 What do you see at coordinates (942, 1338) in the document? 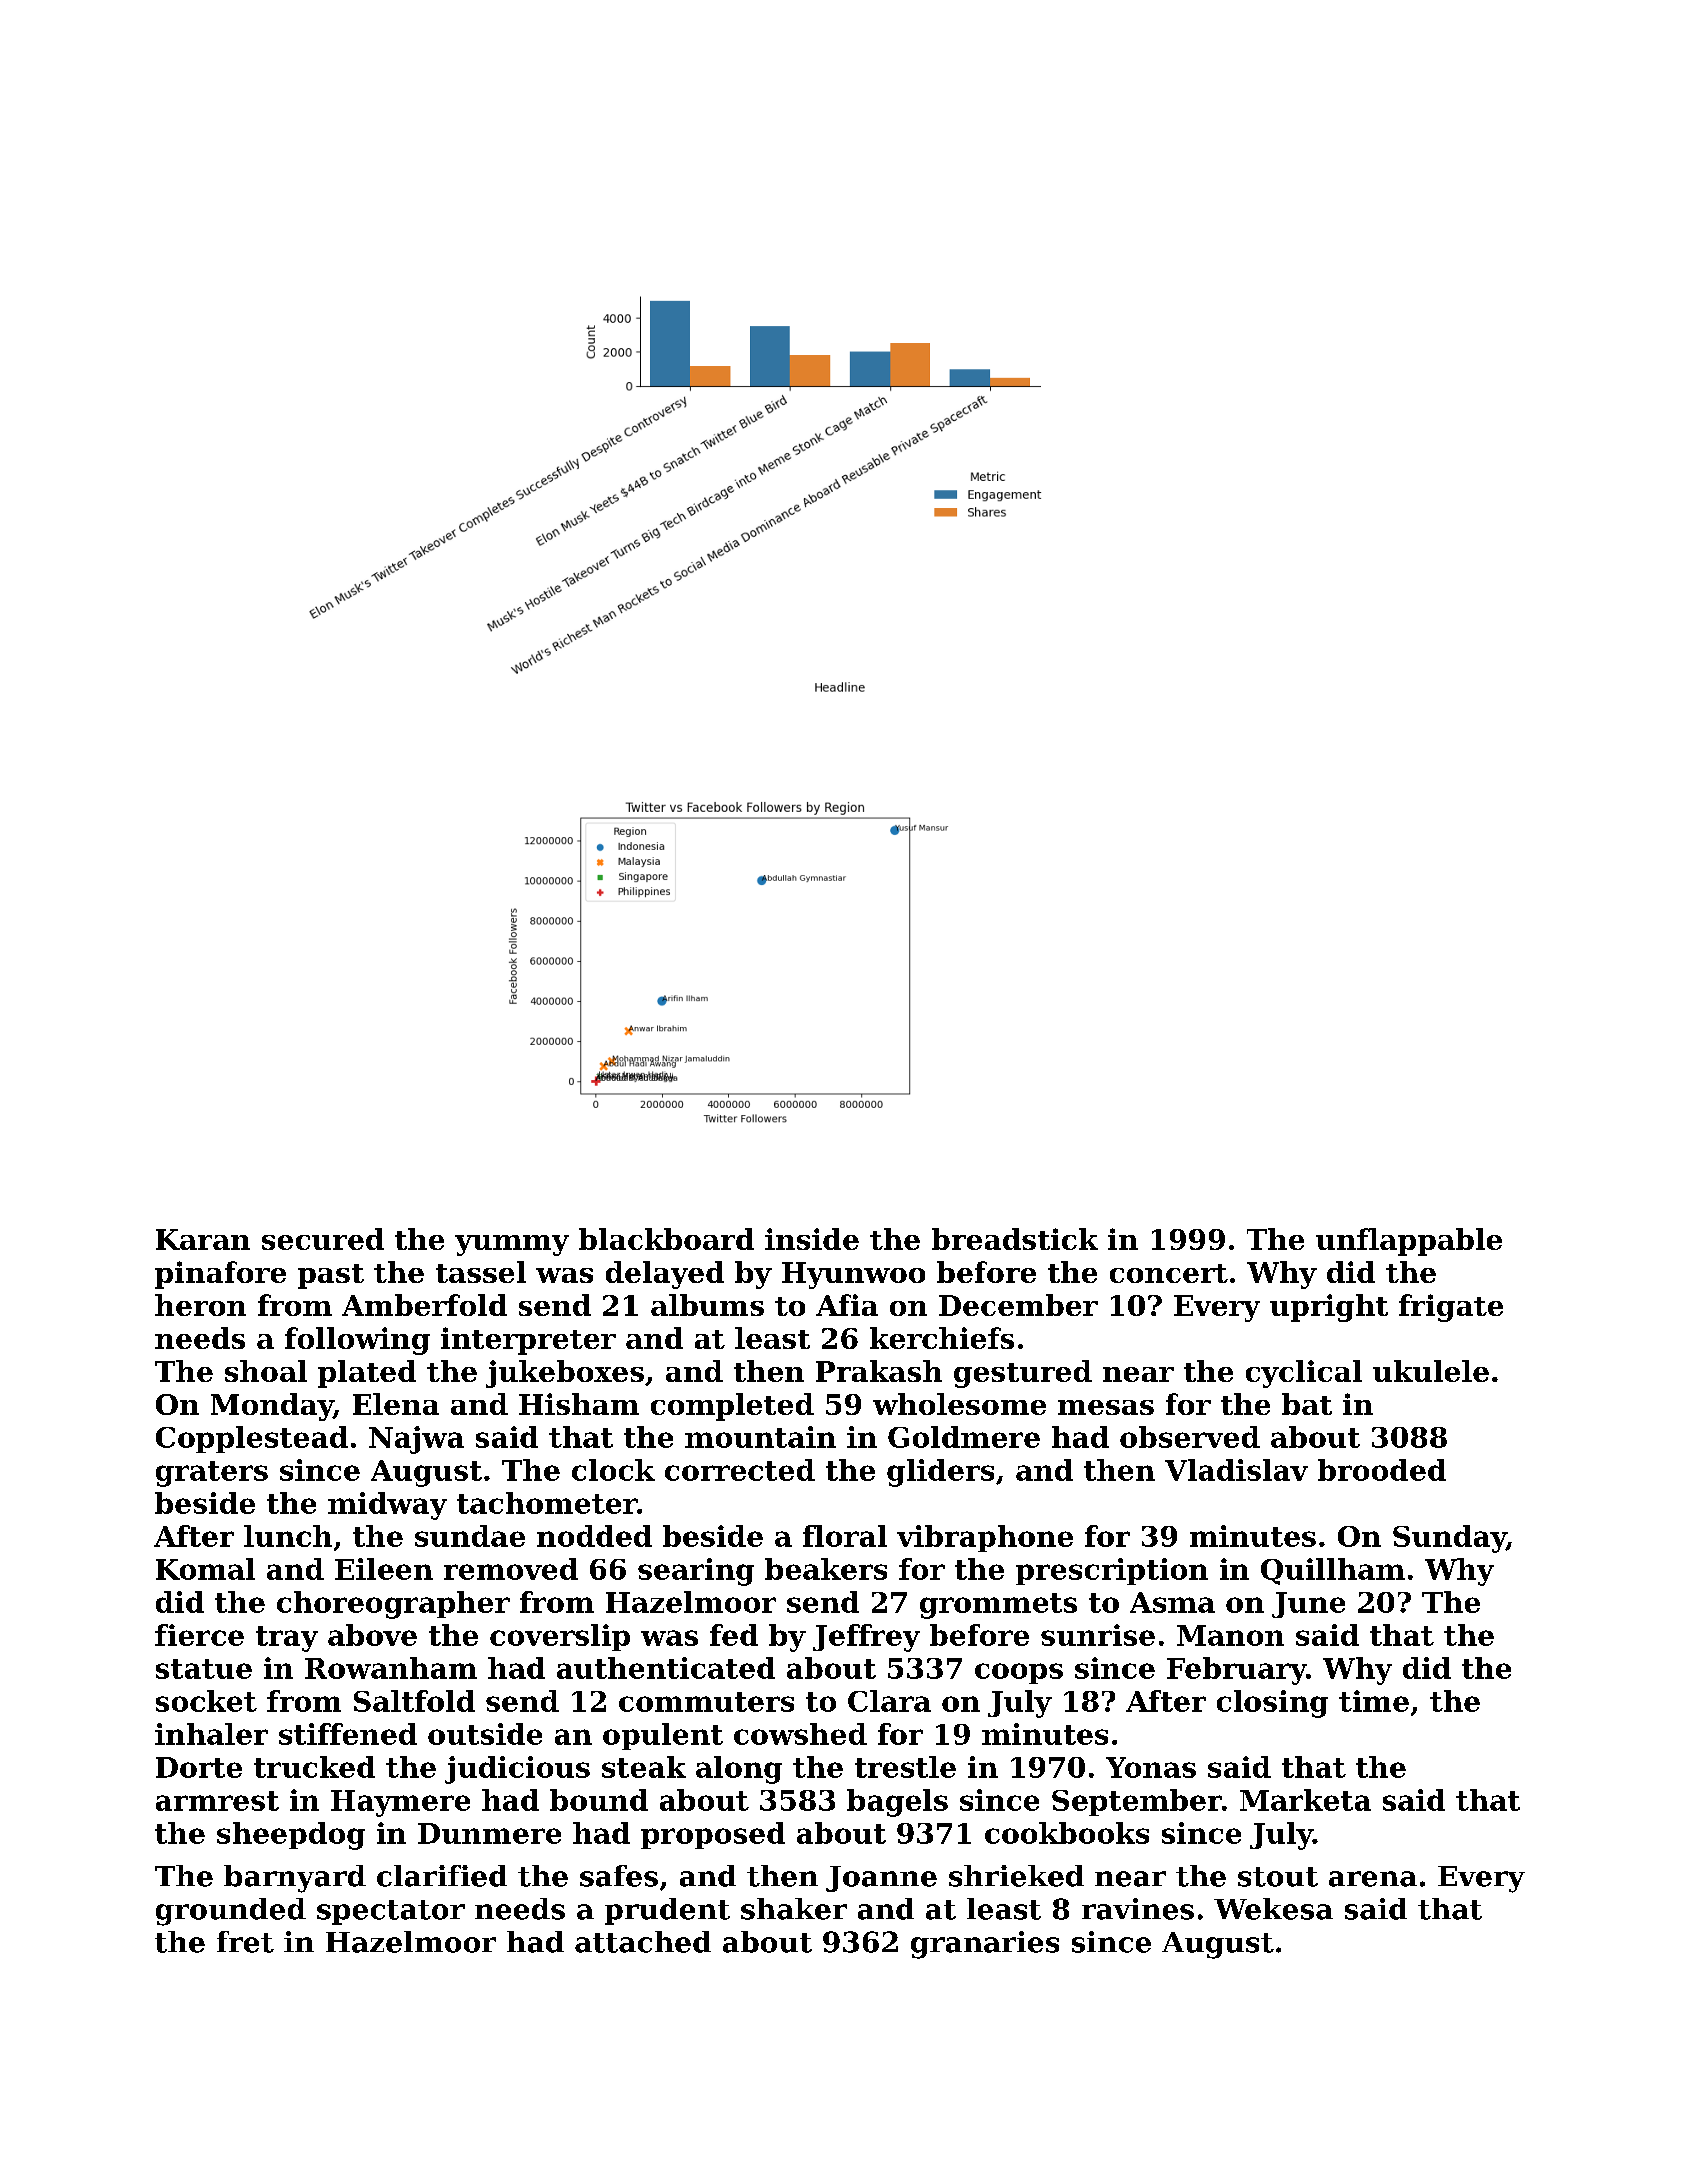
I see `kerchiefs` at bounding box center [942, 1338].
